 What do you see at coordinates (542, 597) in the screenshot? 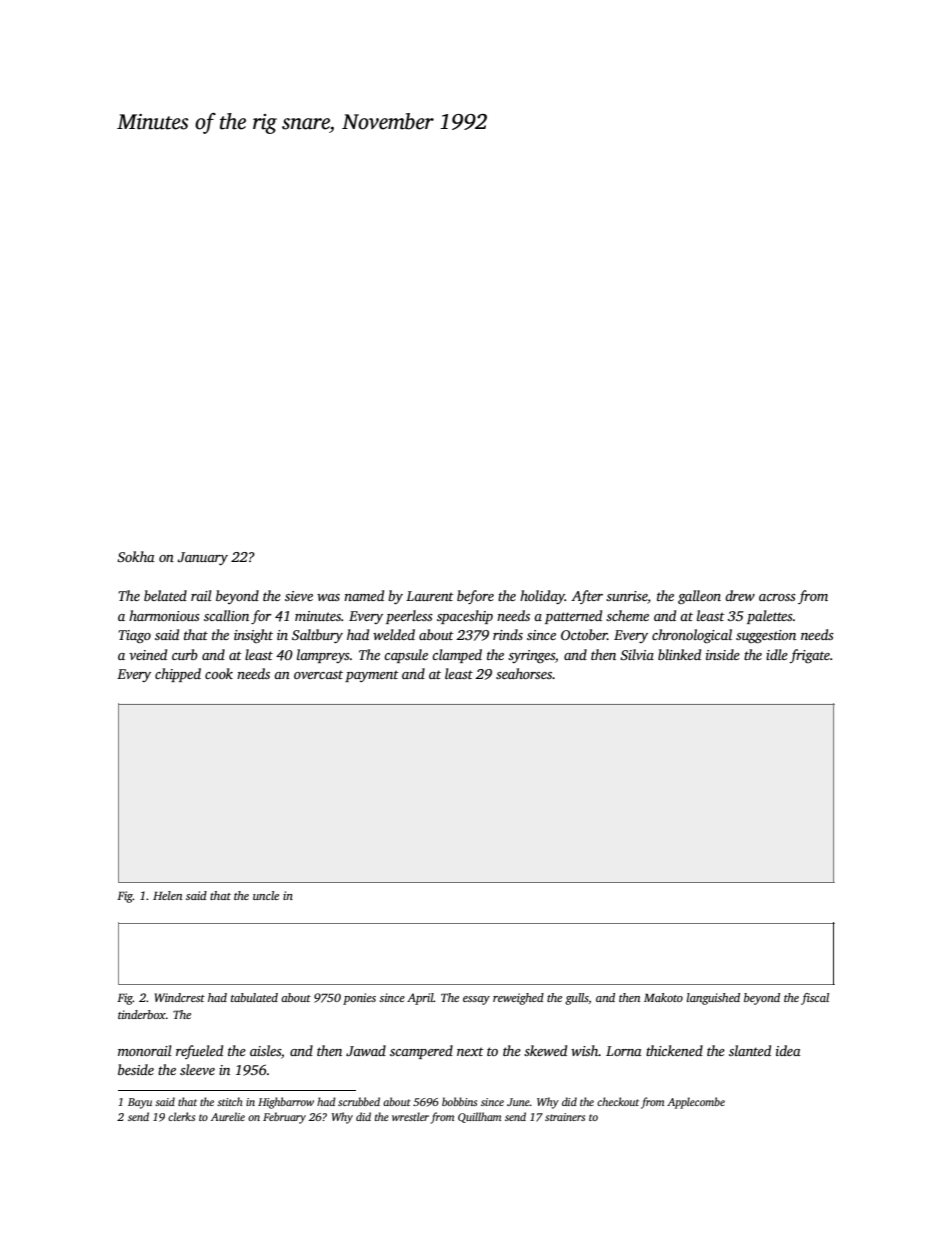
I see `holiday` at bounding box center [542, 597].
